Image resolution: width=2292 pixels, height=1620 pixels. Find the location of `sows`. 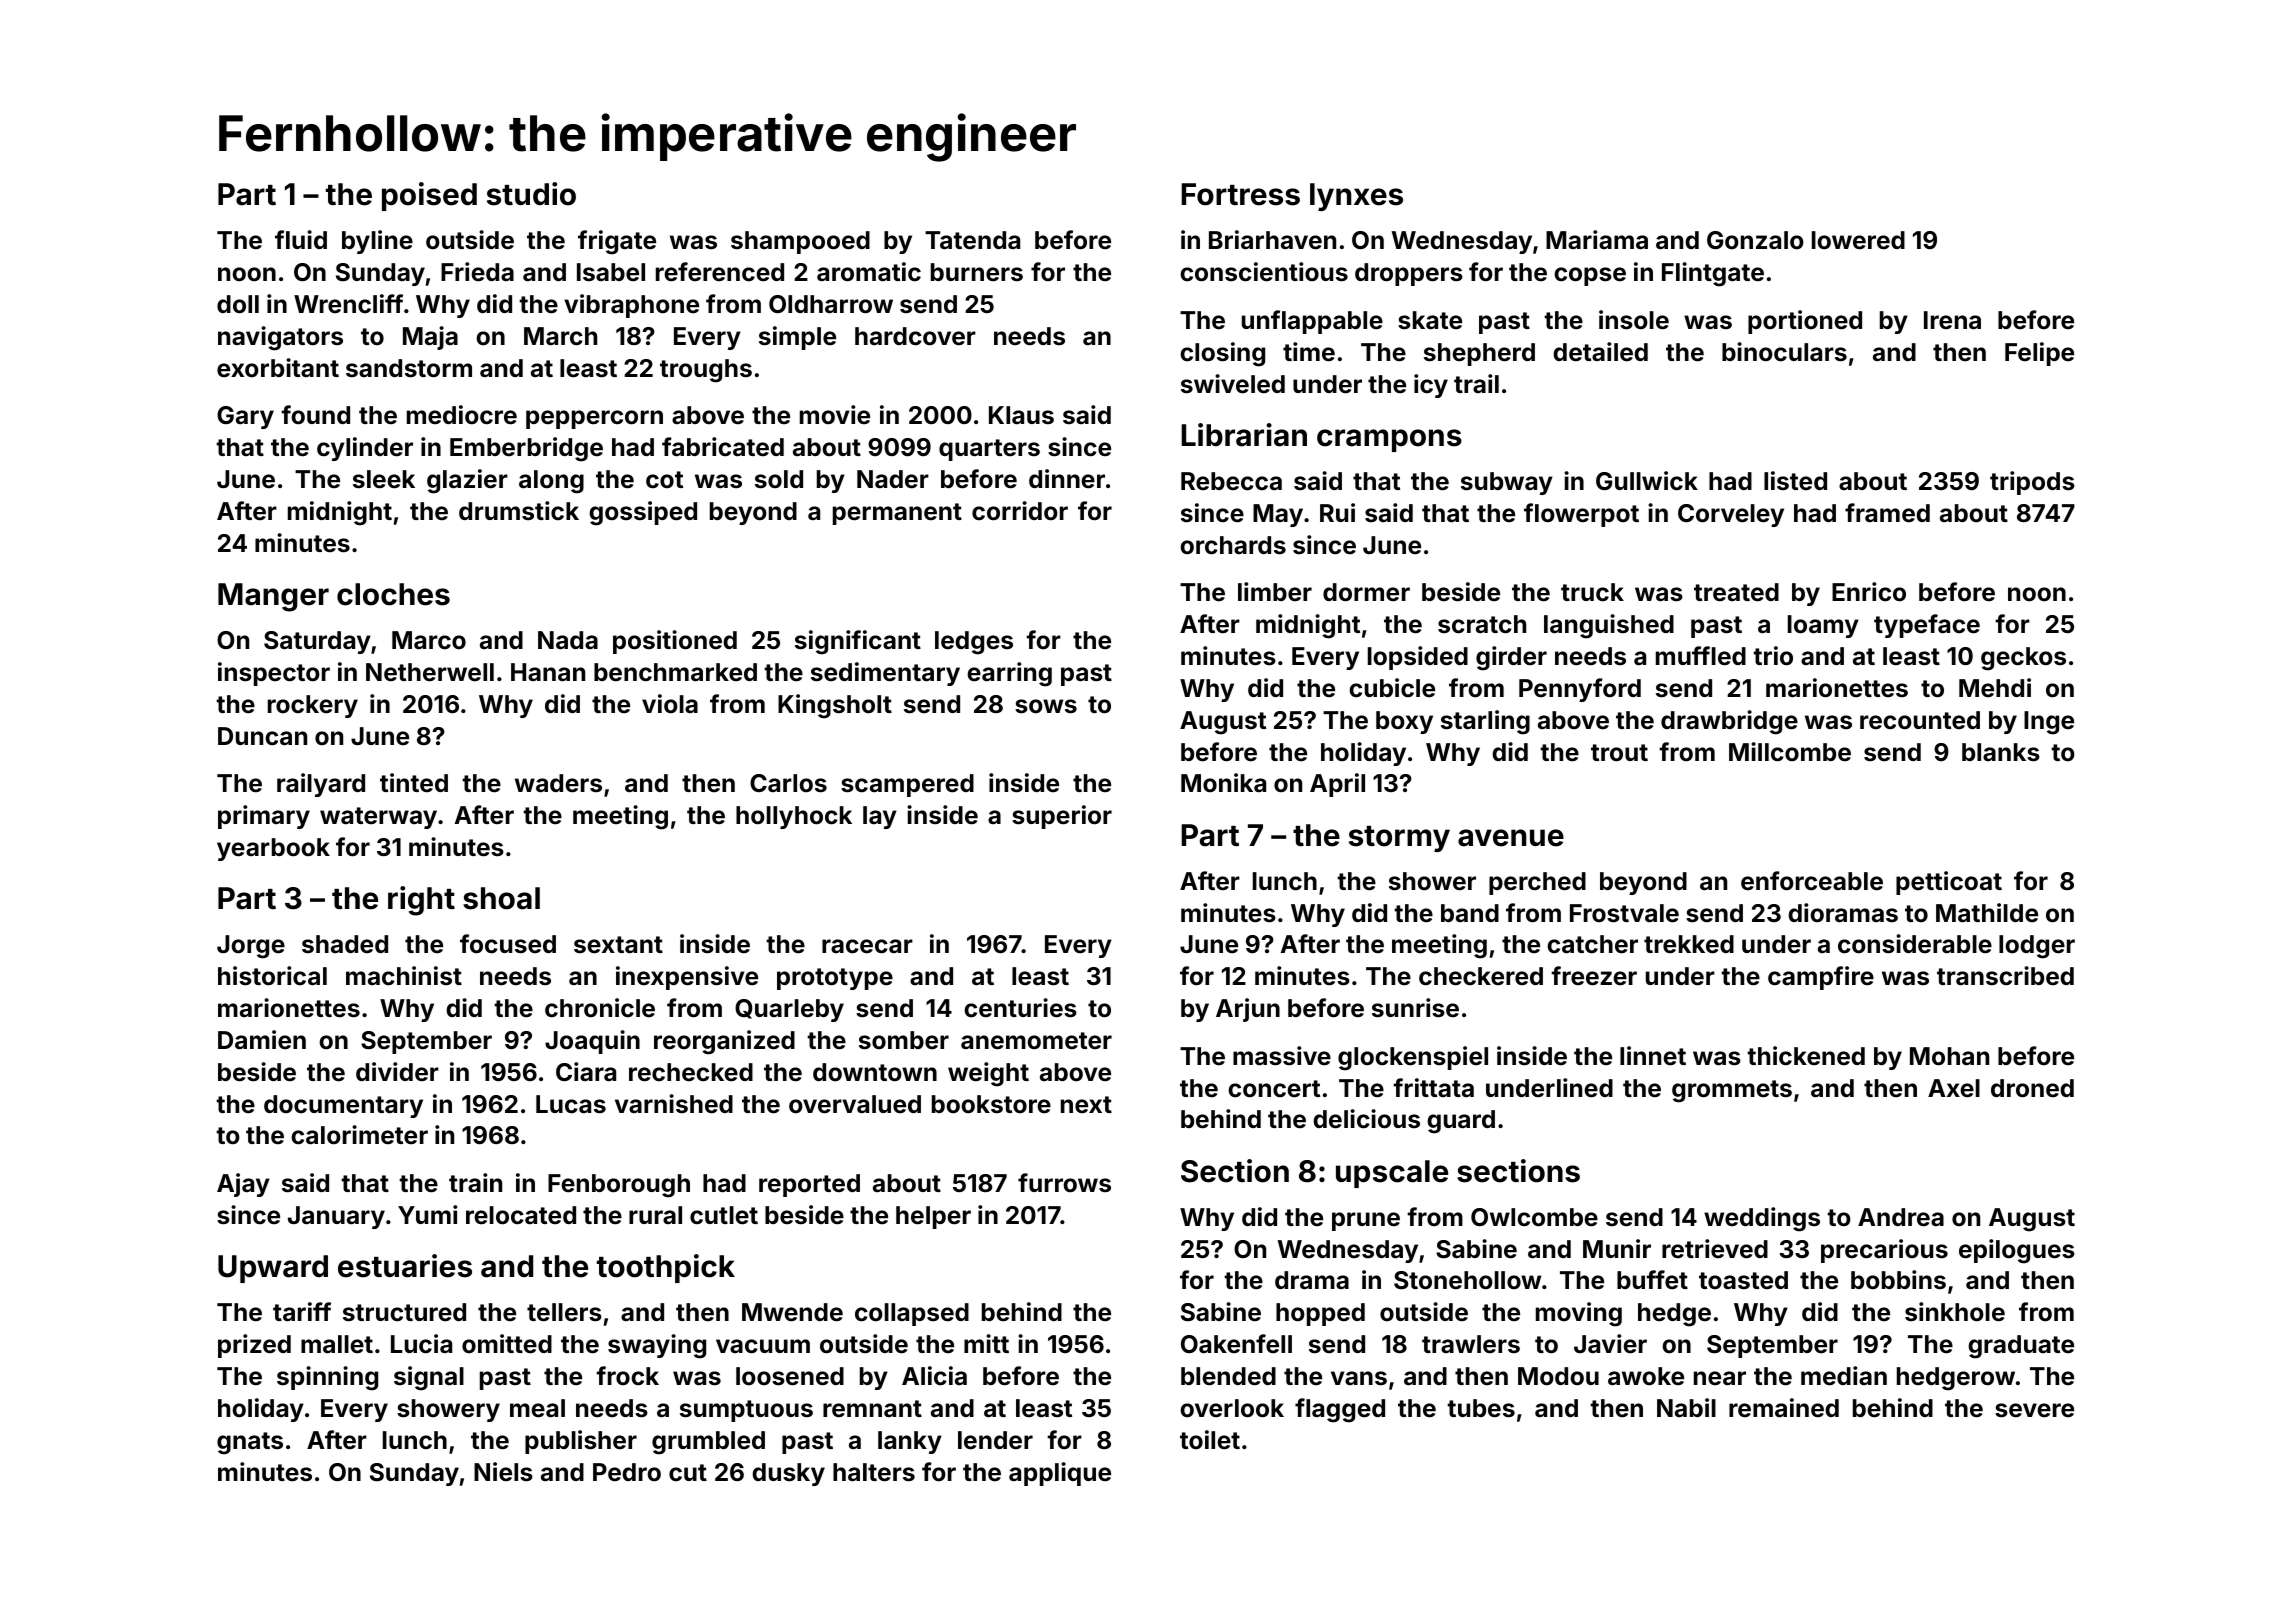

sows is located at coordinates (1046, 706).
